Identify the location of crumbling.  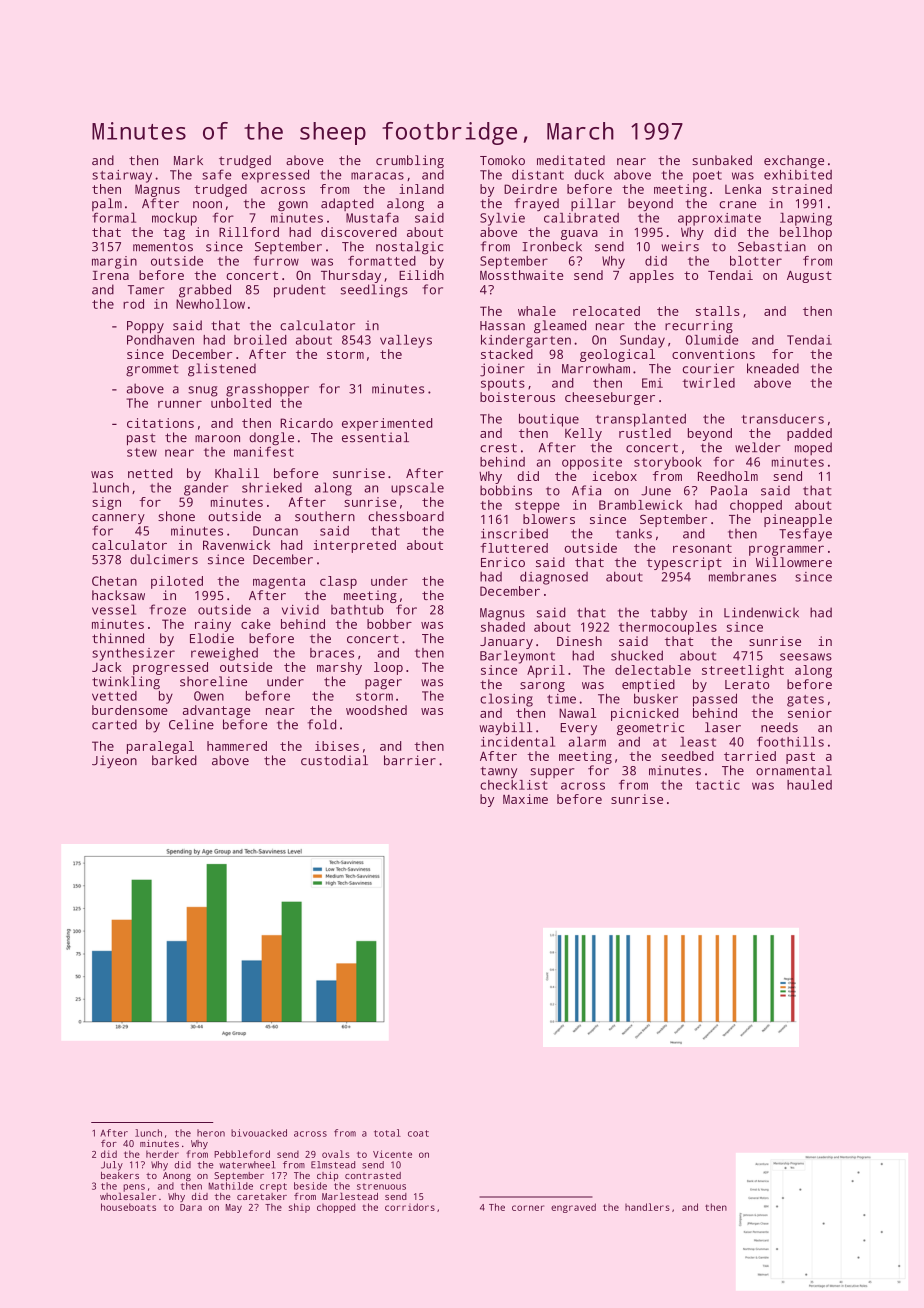
(410, 161).
